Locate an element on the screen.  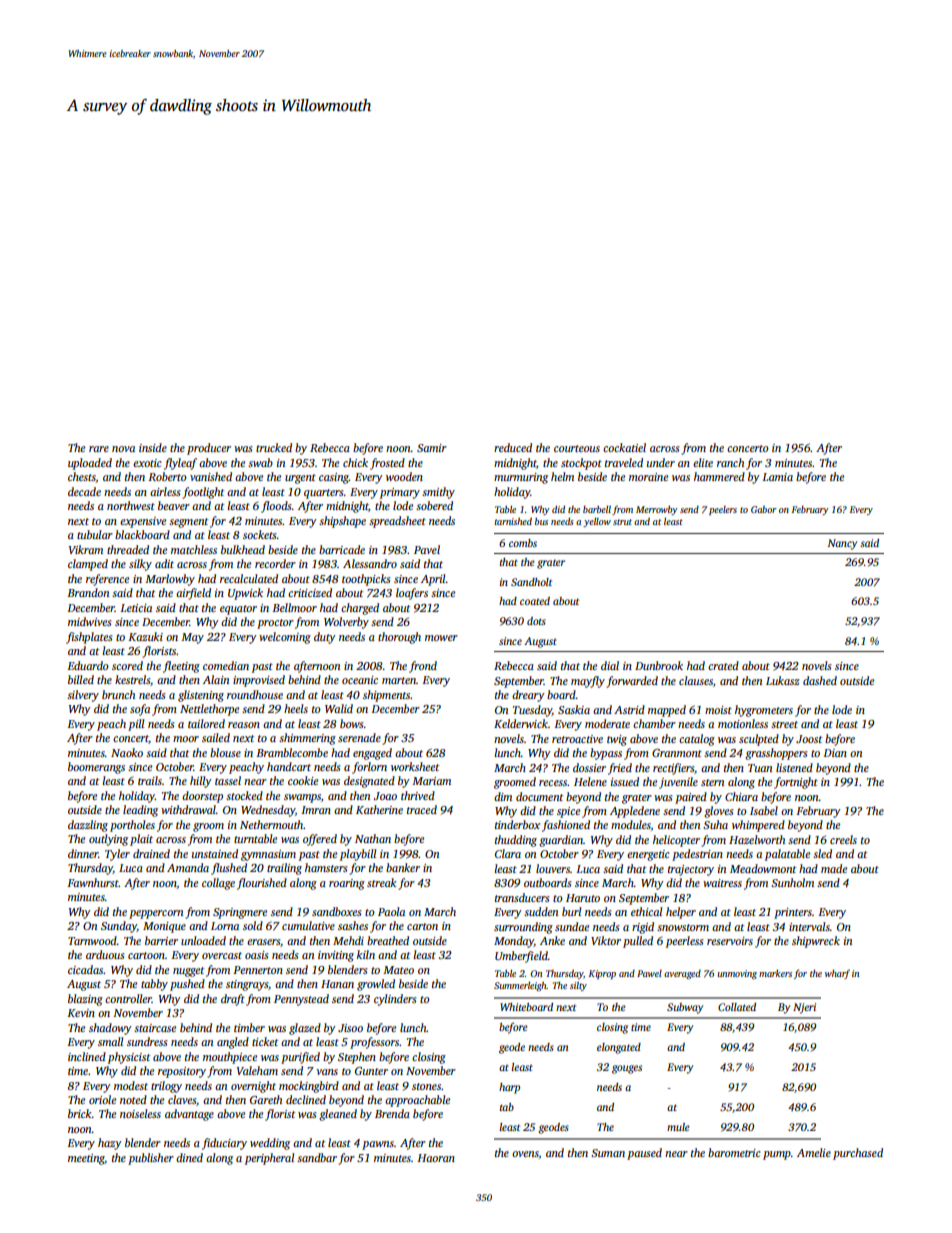
transducers is located at coordinates (522, 897).
